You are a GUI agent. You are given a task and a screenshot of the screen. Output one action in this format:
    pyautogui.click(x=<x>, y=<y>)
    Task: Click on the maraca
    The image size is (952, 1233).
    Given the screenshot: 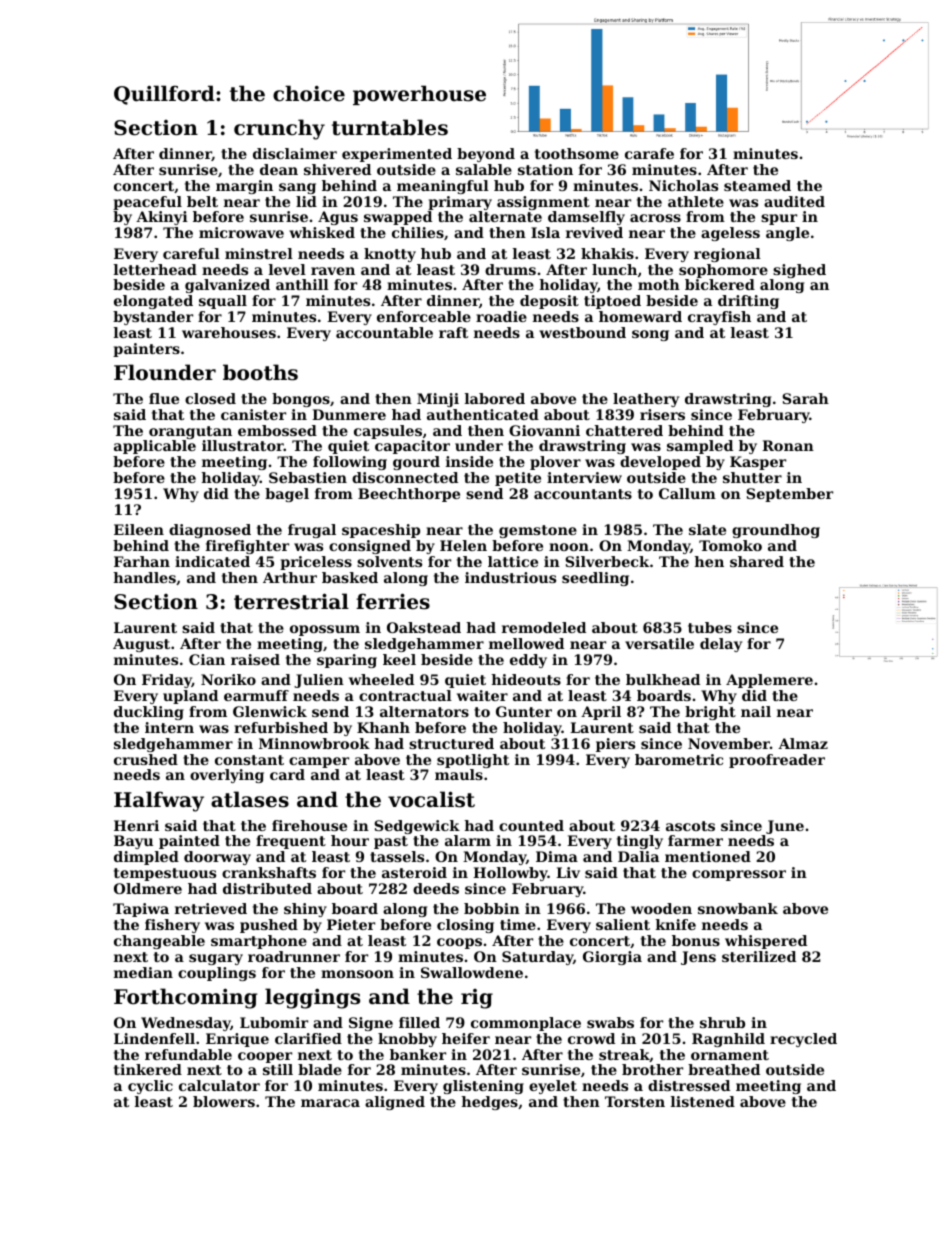 What is the action you would take?
    pyautogui.click(x=330, y=1103)
